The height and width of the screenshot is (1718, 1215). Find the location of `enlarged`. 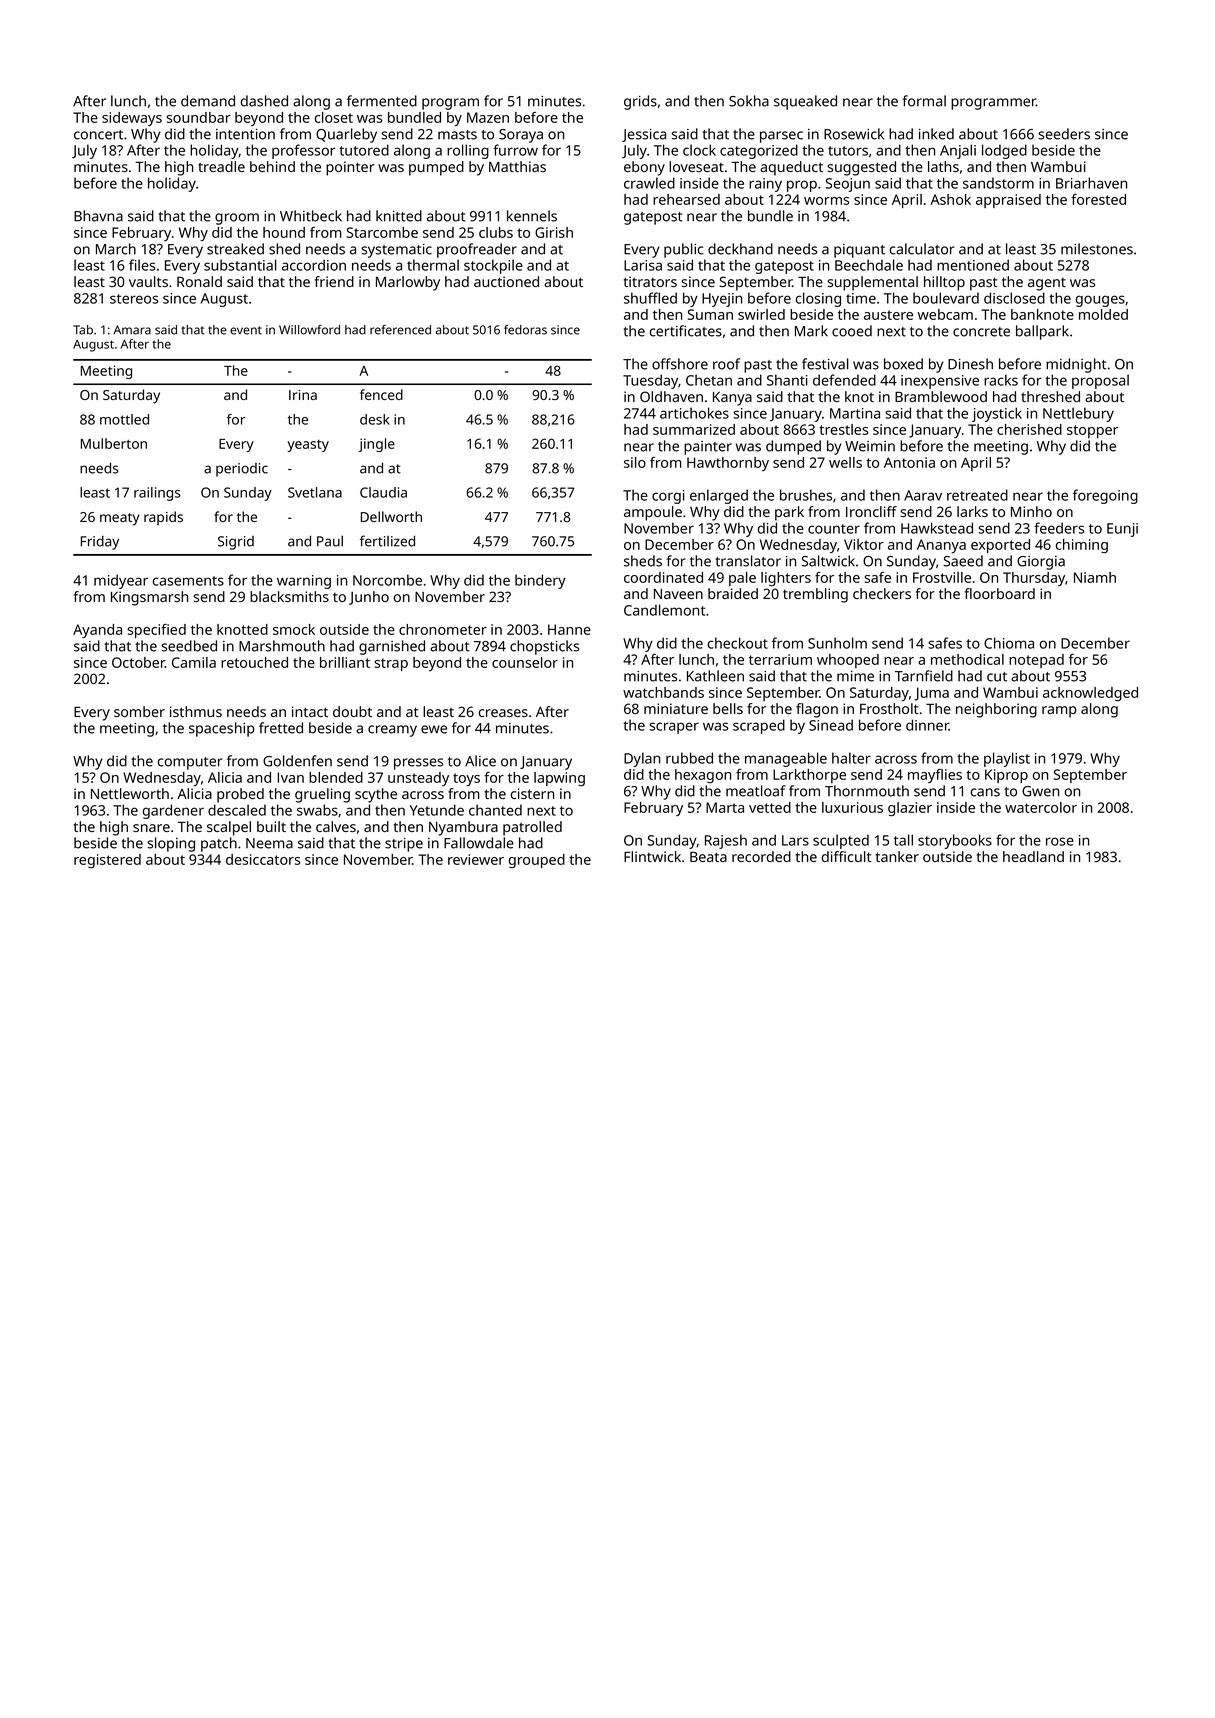

enlarged is located at coordinates (719, 496).
